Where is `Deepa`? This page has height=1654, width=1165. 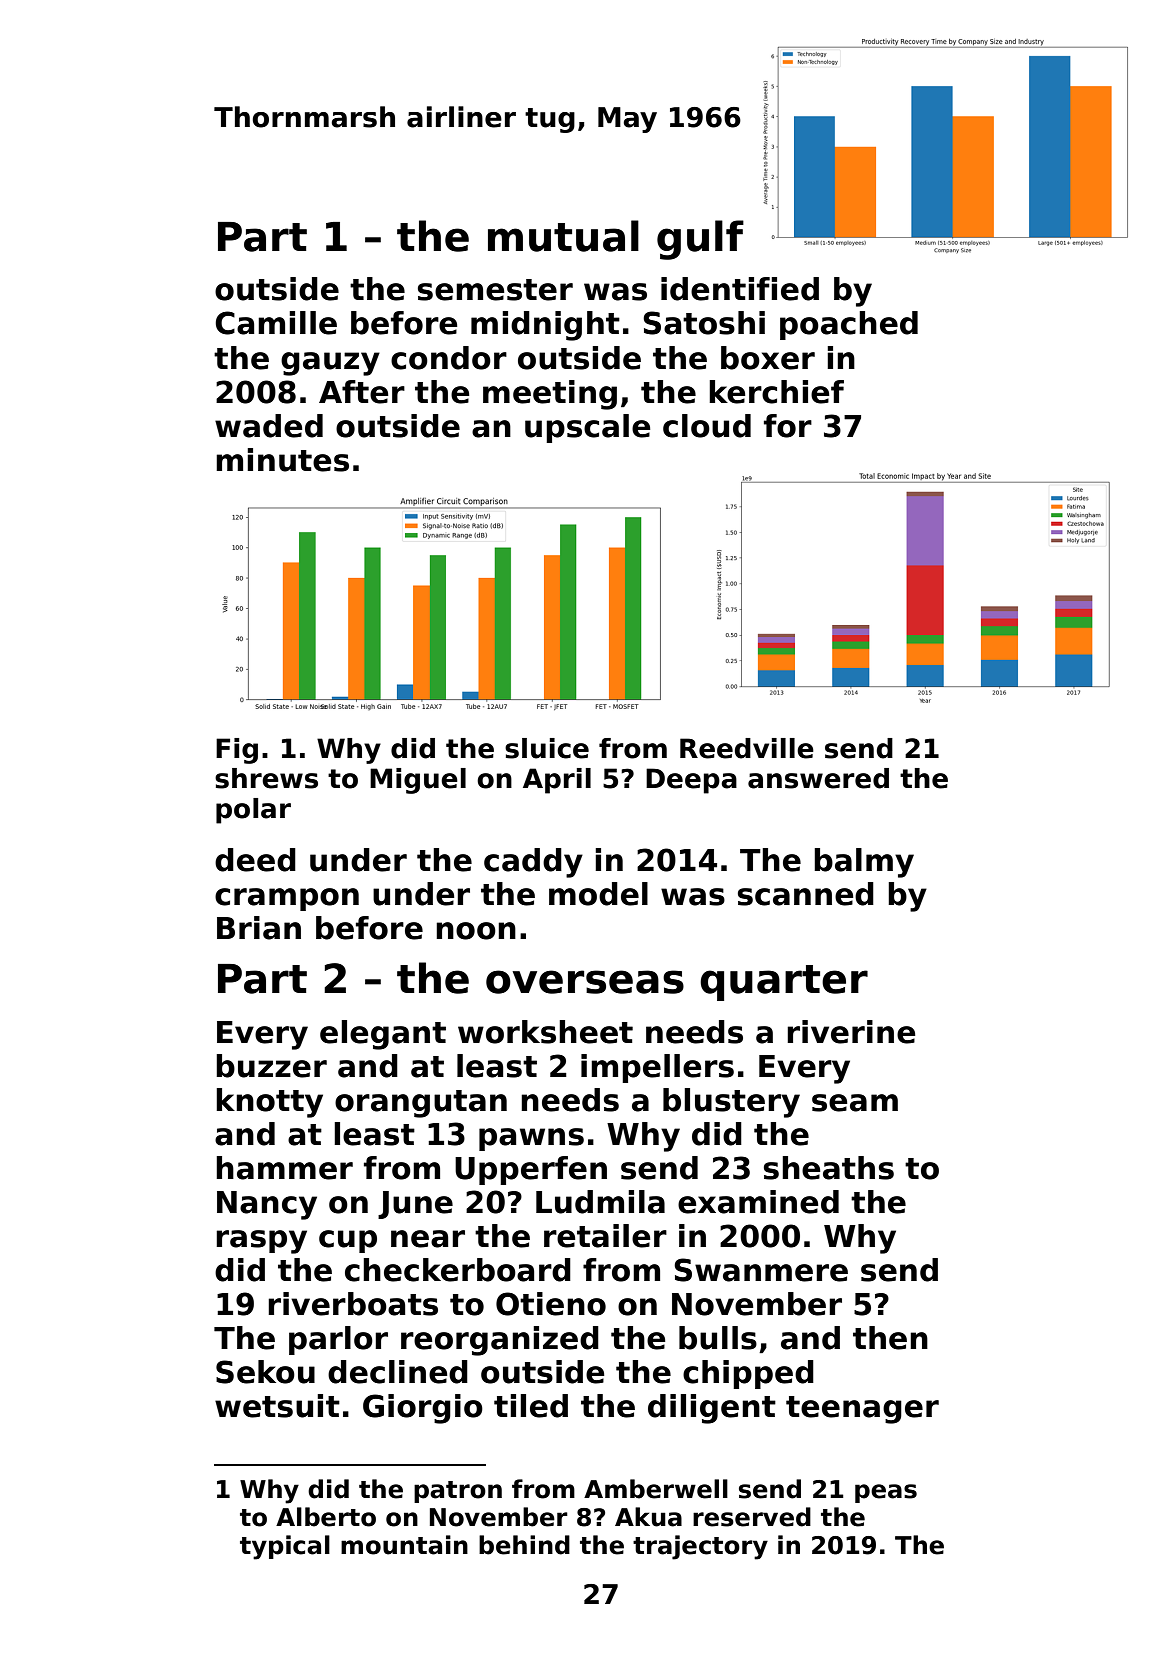
Deepa is located at coordinates (691, 781).
